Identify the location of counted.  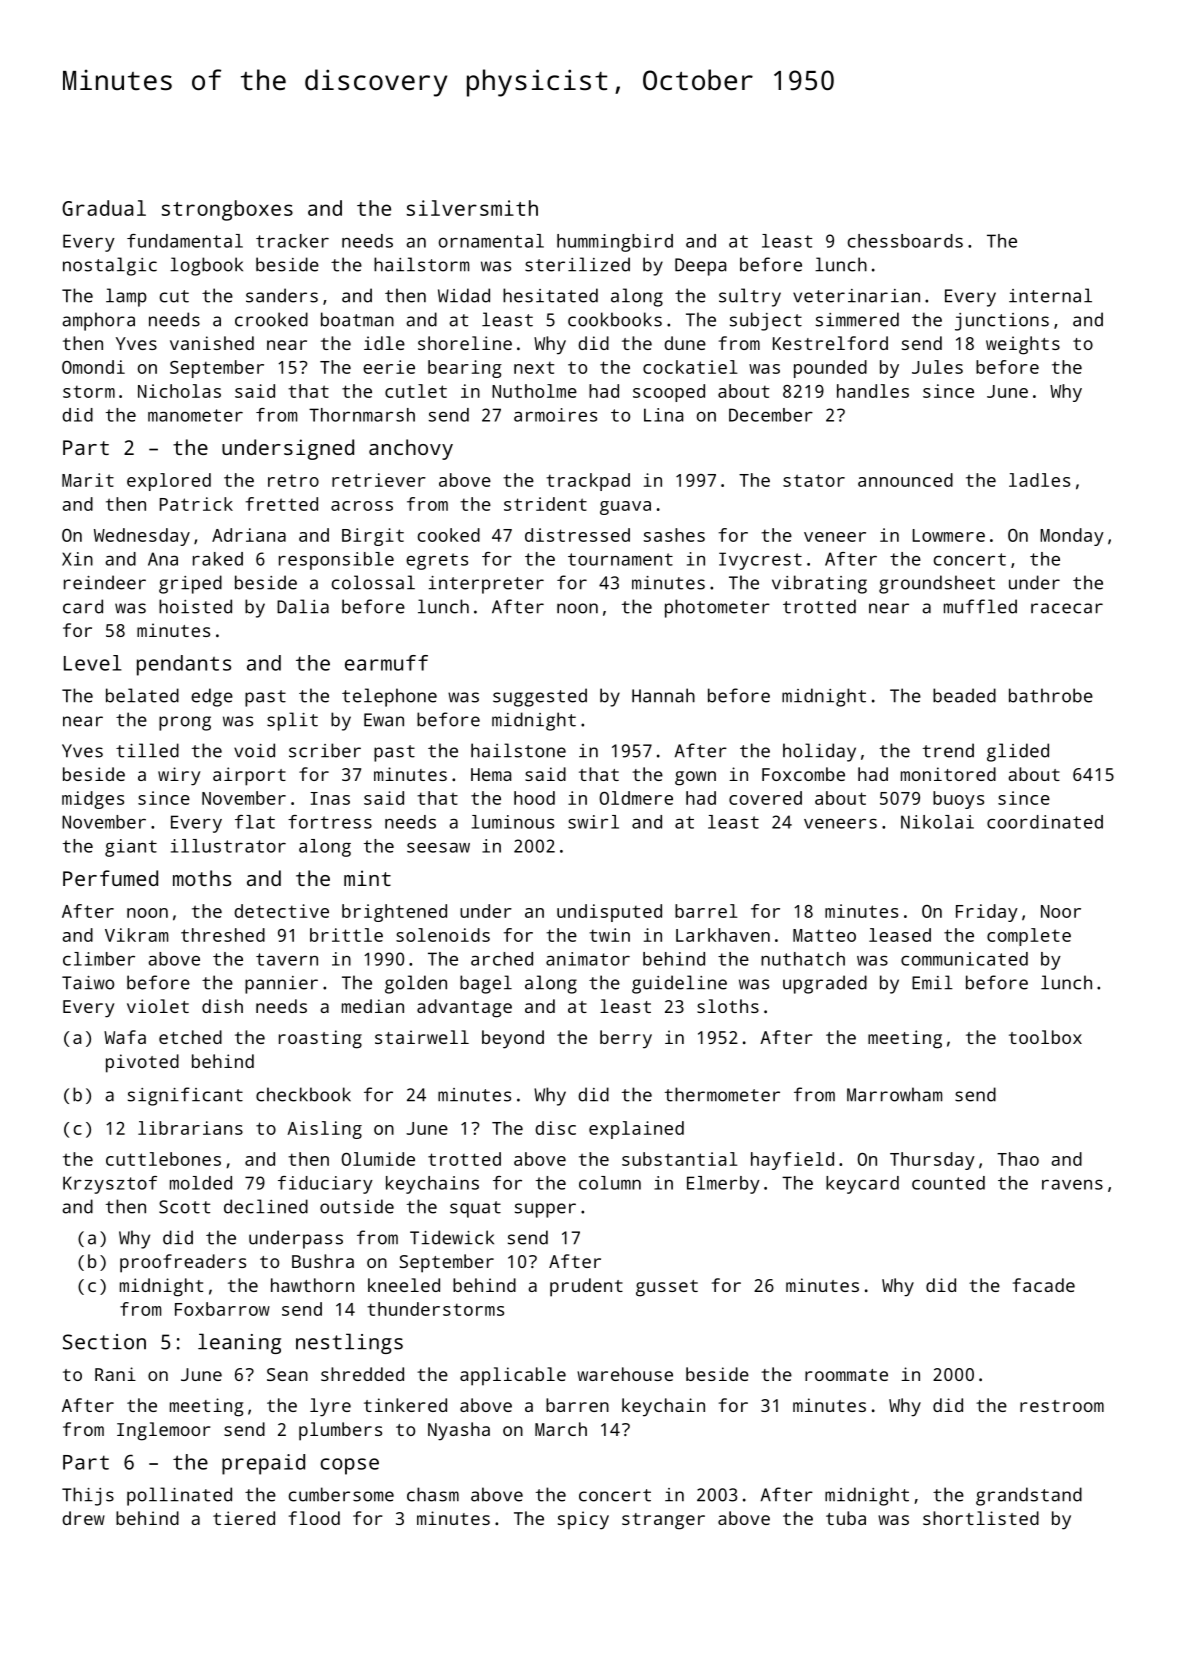
(948, 1183).
